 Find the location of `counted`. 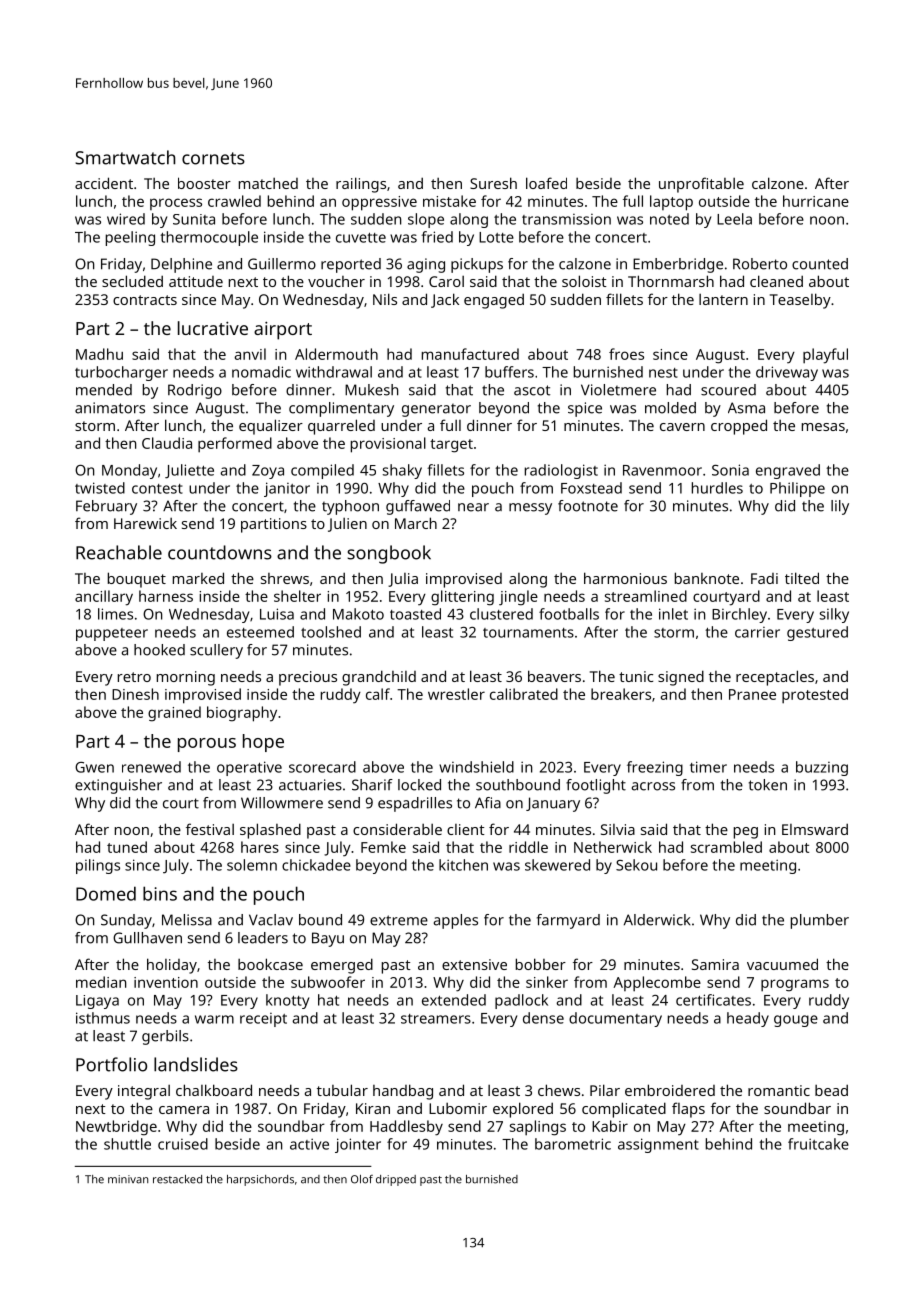

counted is located at coordinates (820, 264).
